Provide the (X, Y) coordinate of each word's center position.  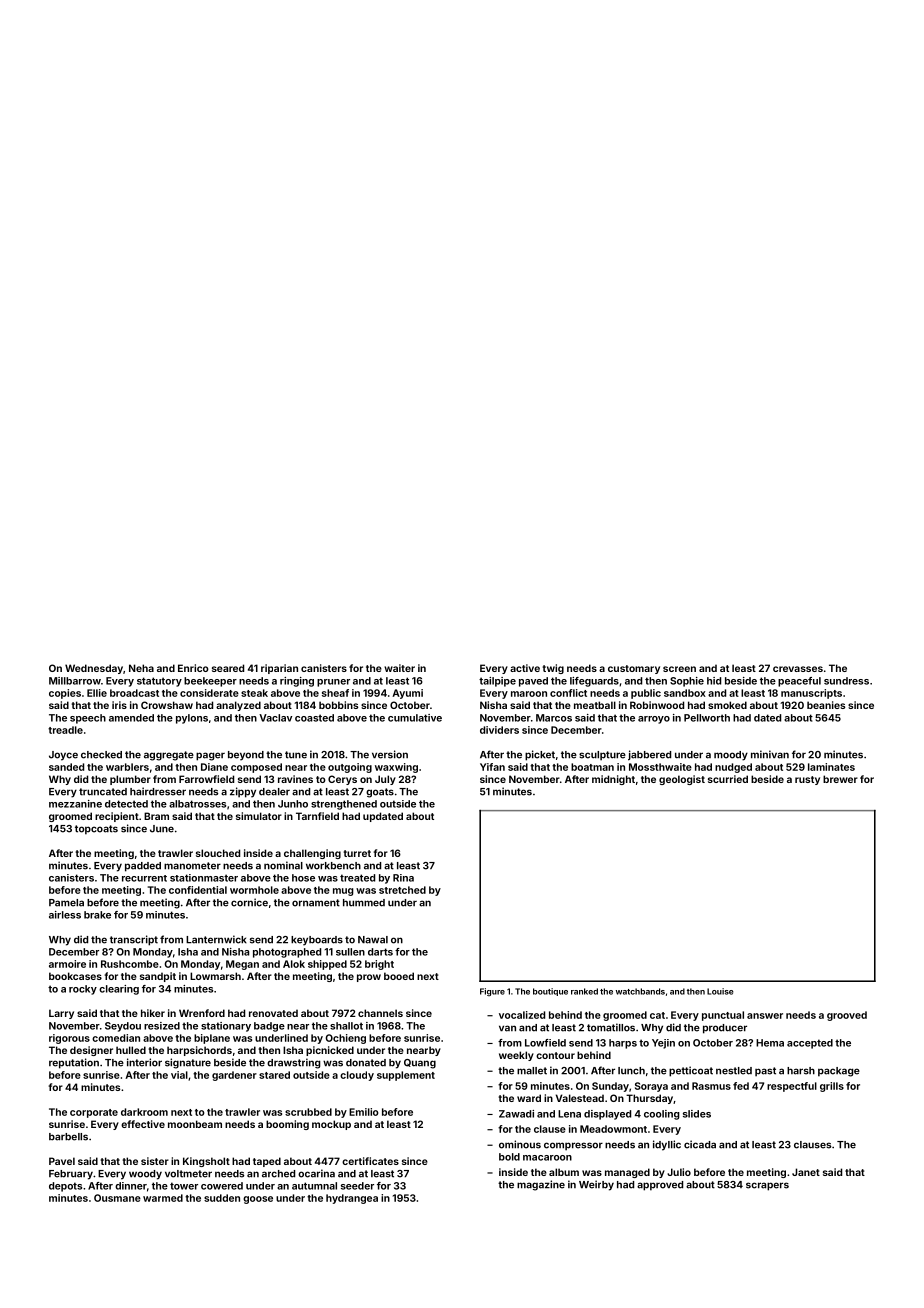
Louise (720, 991)
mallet (532, 1071)
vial (179, 1075)
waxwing (396, 768)
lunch (631, 1071)
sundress (846, 681)
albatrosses (197, 804)
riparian (279, 669)
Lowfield (545, 1043)
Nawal (373, 940)
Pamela (66, 903)
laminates (831, 767)
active (525, 668)
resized (162, 1026)
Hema (770, 1043)
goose (258, 1200)
